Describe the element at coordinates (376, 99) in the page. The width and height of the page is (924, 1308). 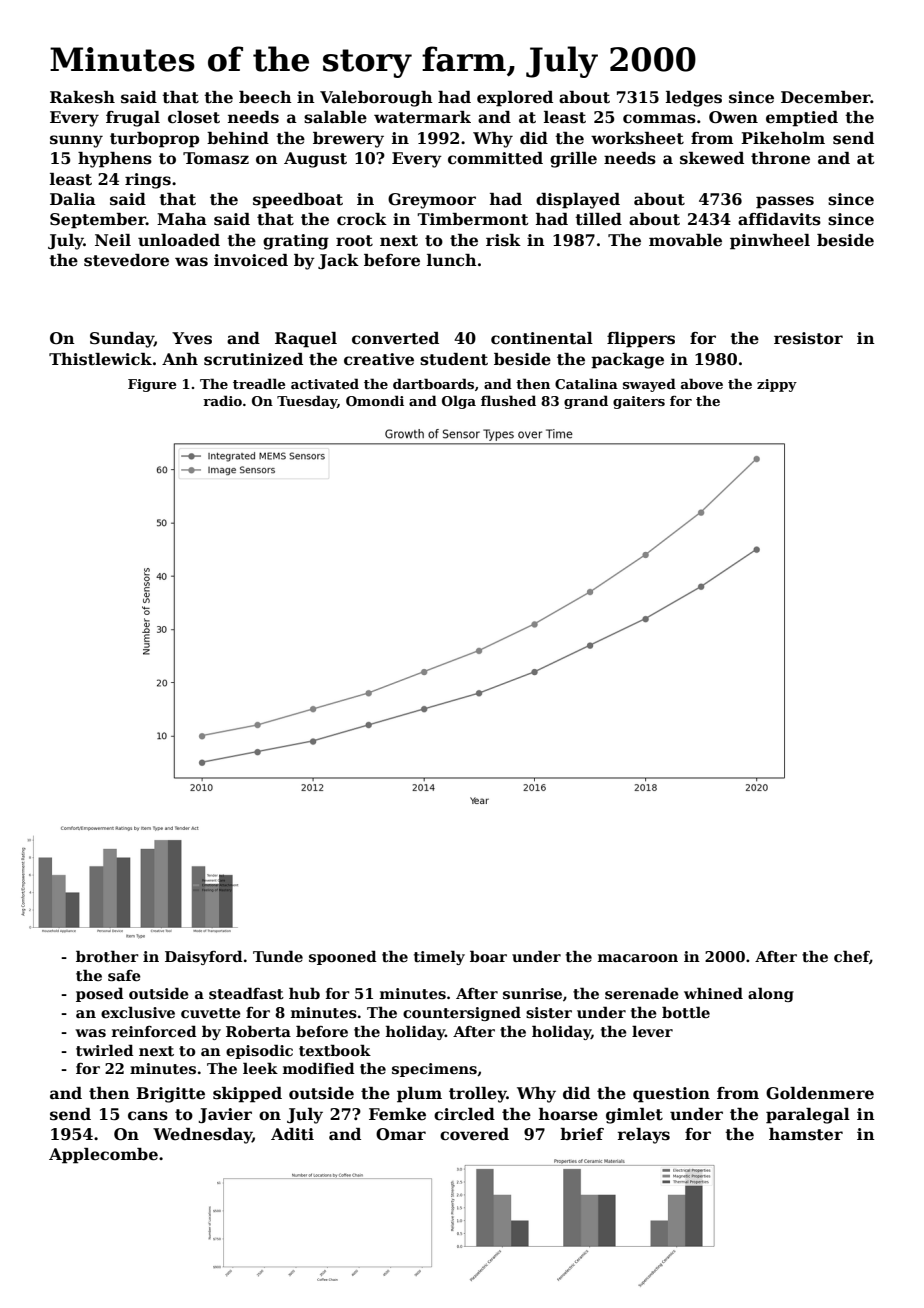
I see `Valeborough` at that location.
